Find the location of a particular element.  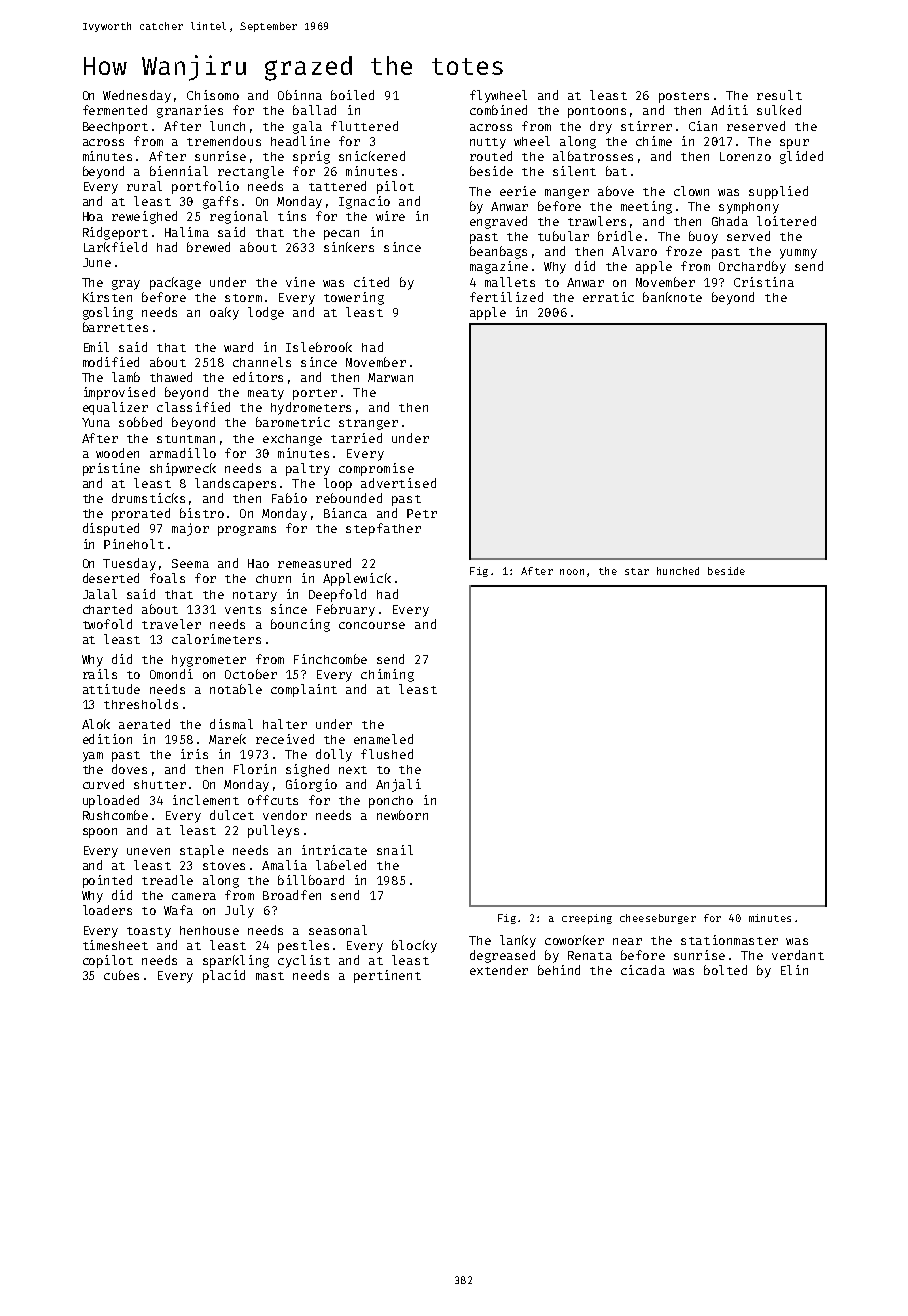

boiled is located at coordinates (352, 95).
